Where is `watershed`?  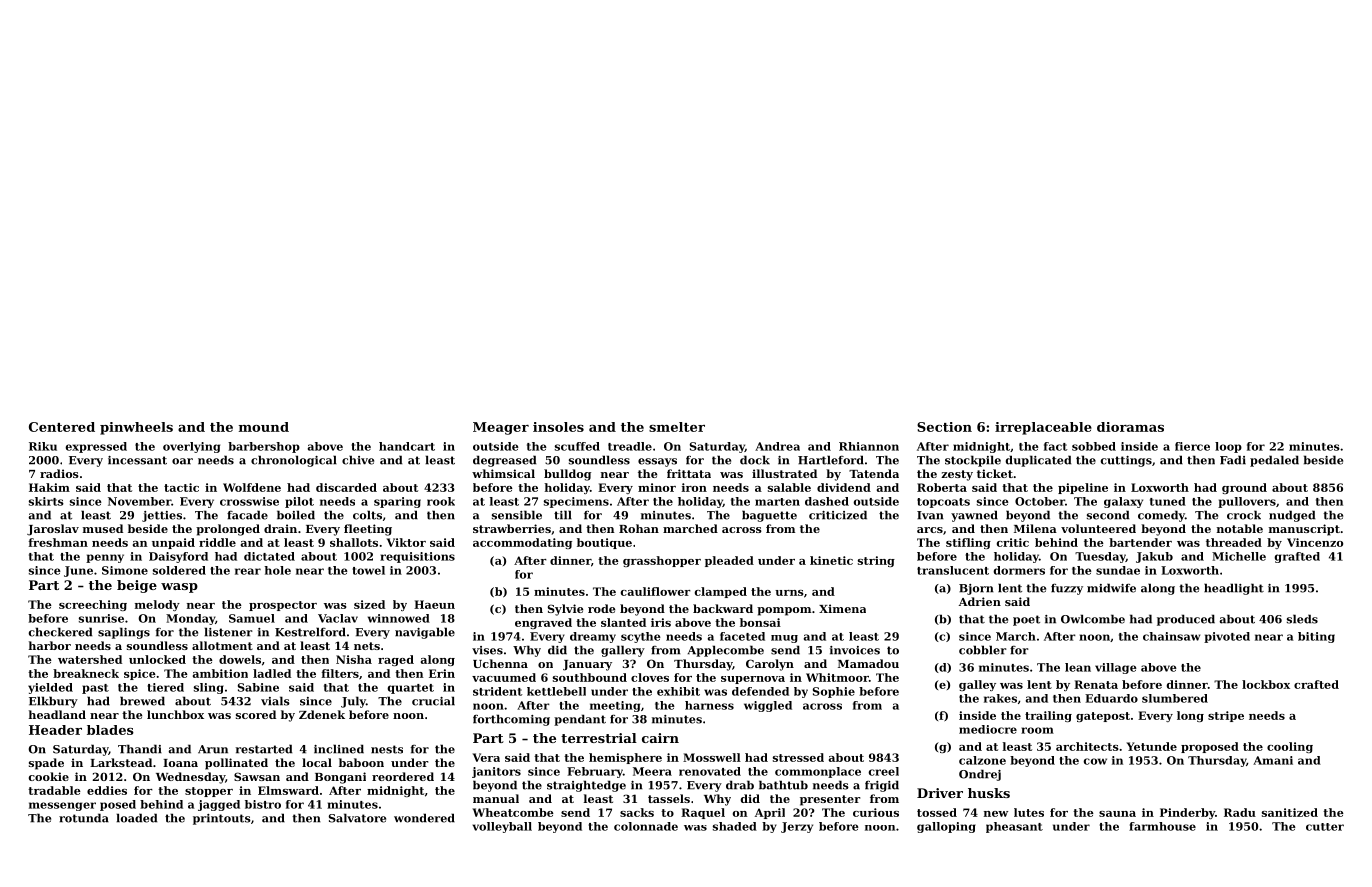
watershed is located at coordinates (90, 659).
